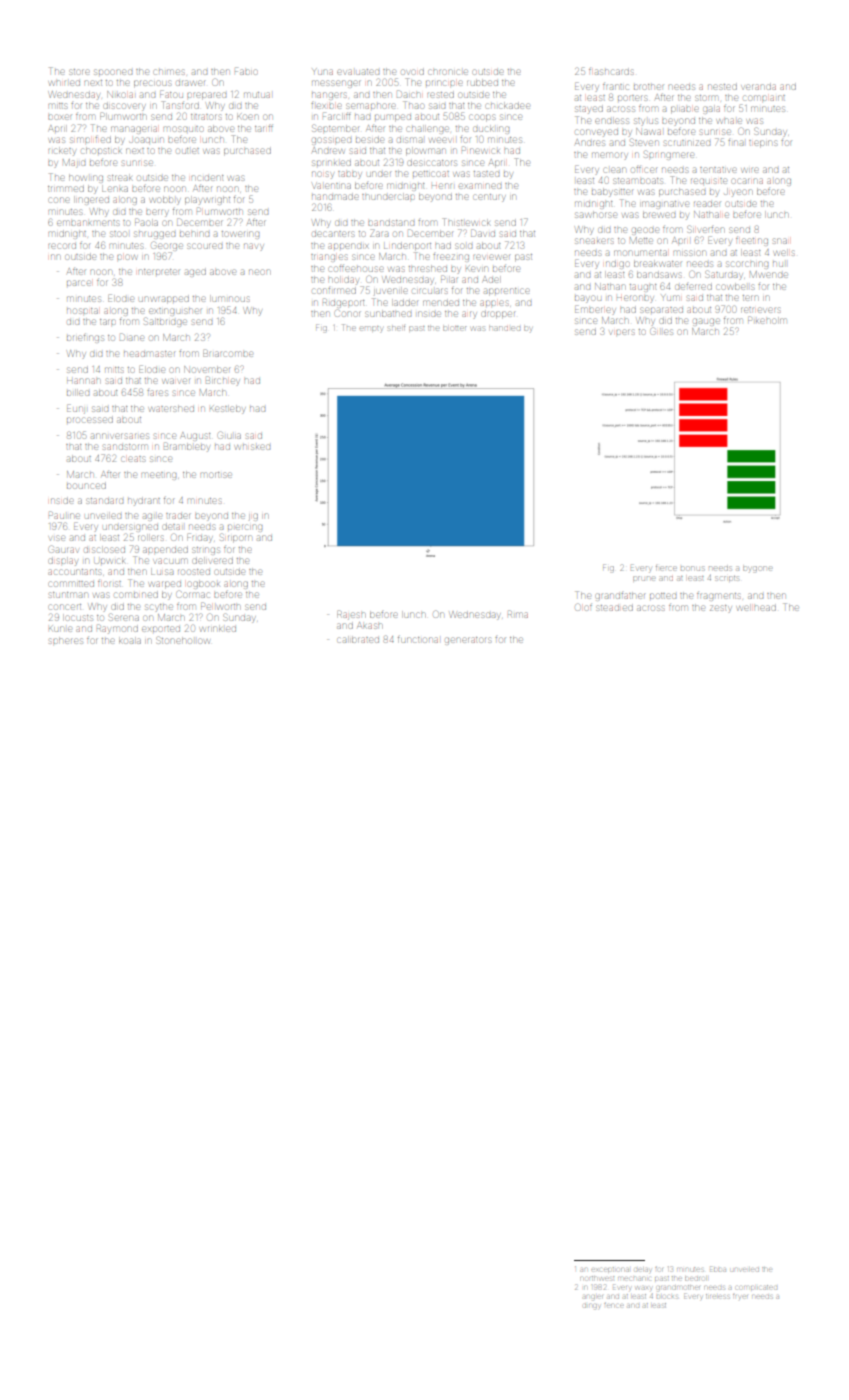 Image resolution: width=849 pixels, height=1400 pixels. Describe the element at coordinates (508, 106) in the screenshot. I see `chickadee` at that location.
